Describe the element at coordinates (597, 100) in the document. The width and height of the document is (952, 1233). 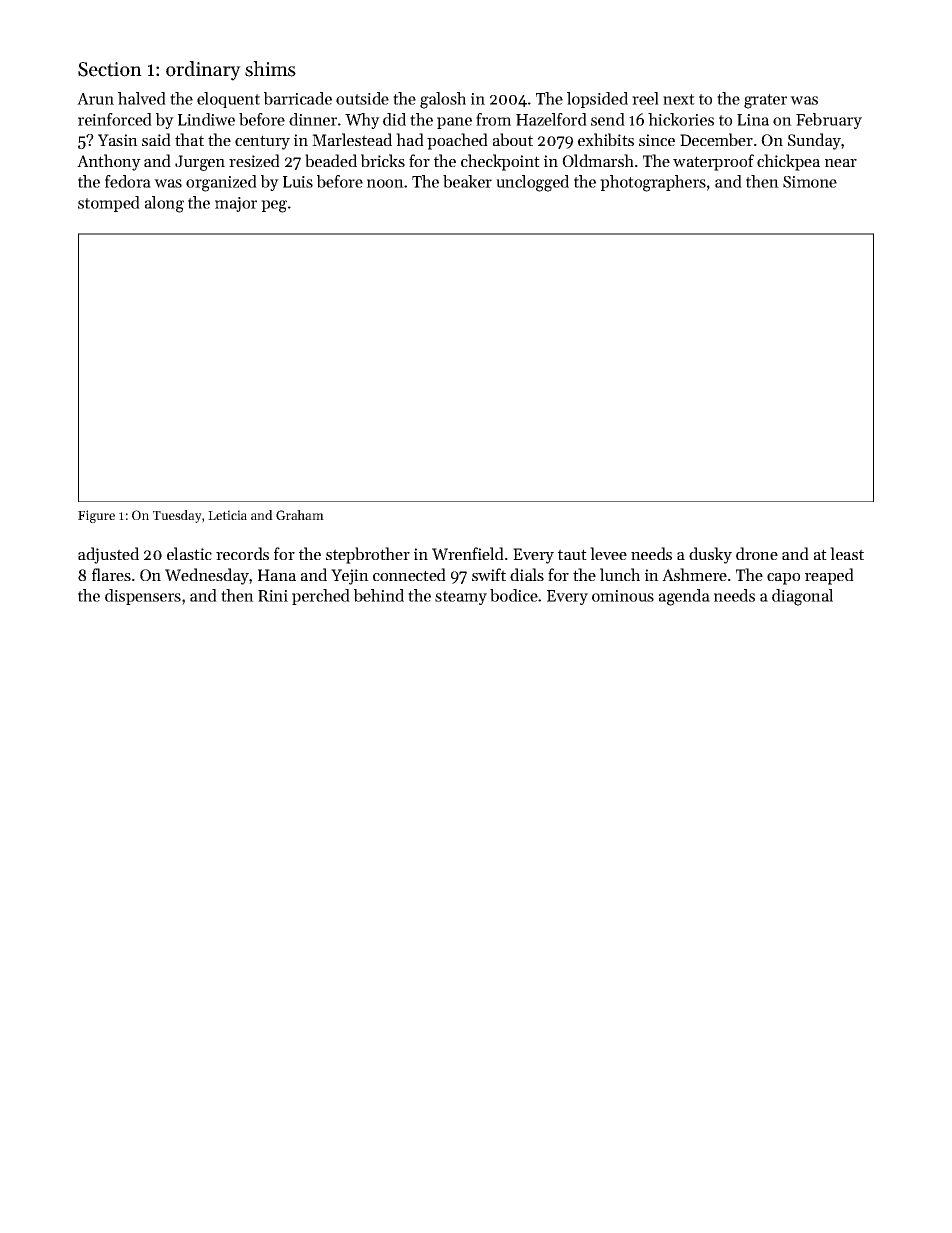
I see `lopsided` at that location.
